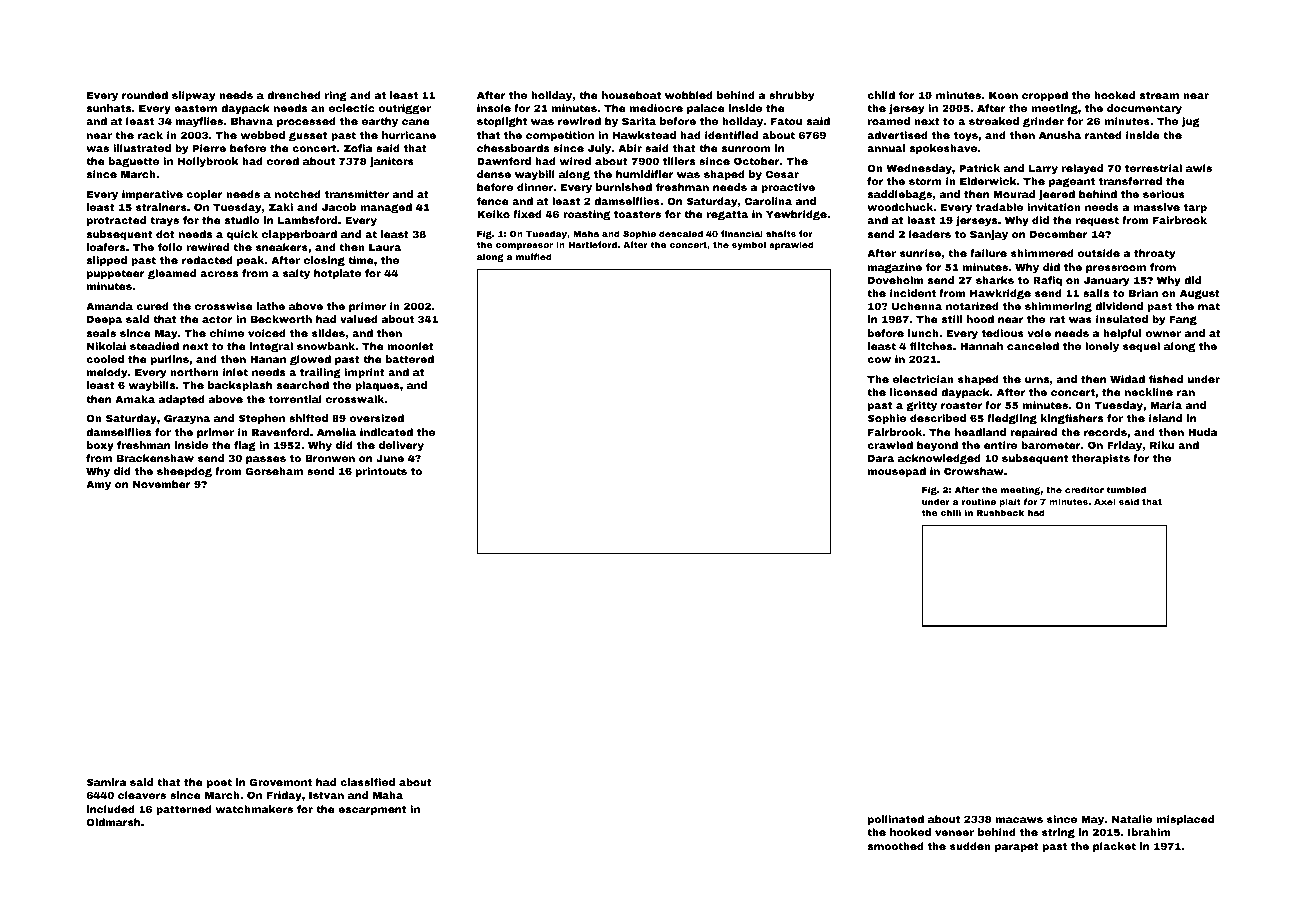 The image size is (1308, 924). What do you see at coordinates (1019, 820) in the page?
I see `macaws` at bounding box center [1019, 820].
